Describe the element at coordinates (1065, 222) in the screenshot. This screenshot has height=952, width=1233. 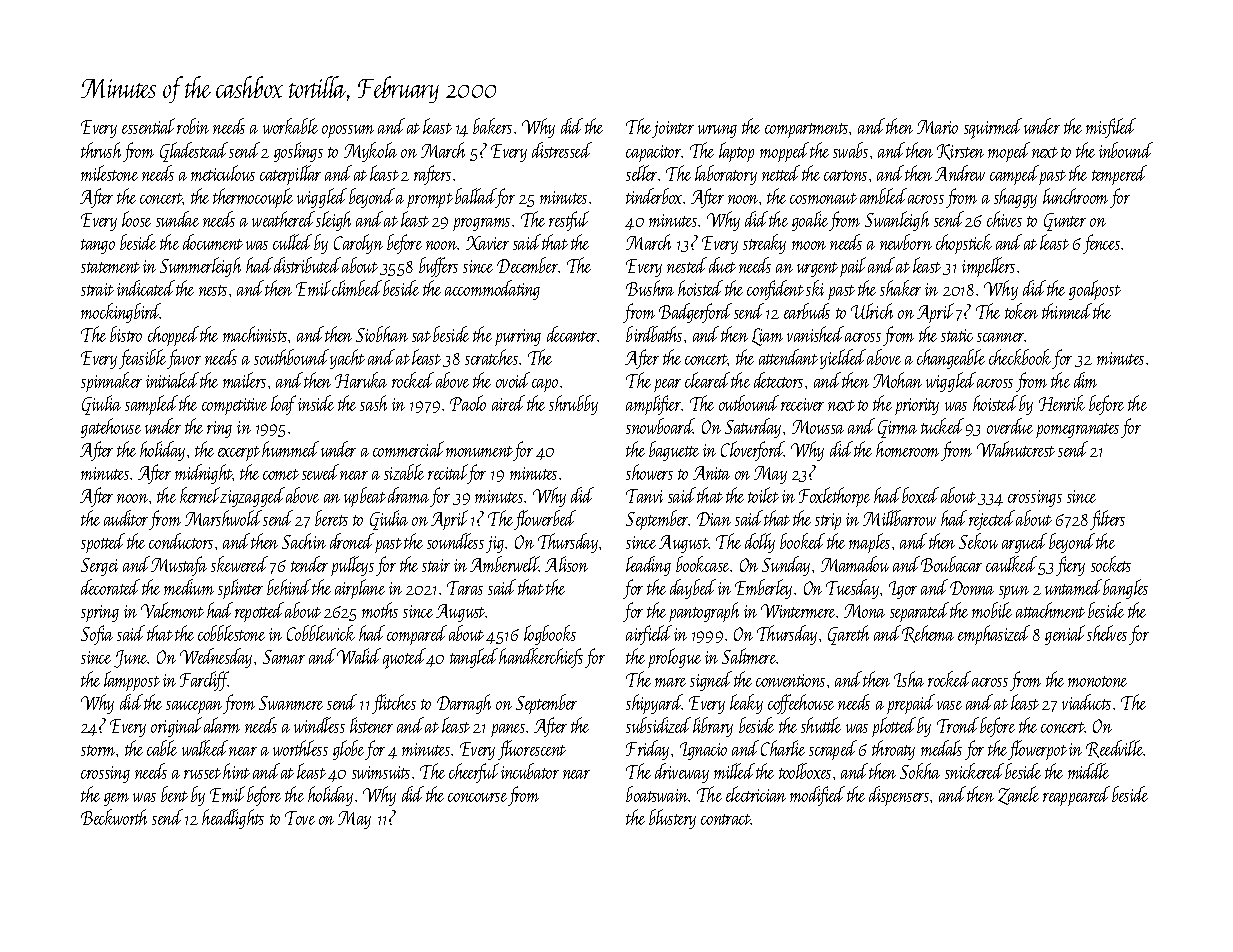
I see `Gunter` at that location.
